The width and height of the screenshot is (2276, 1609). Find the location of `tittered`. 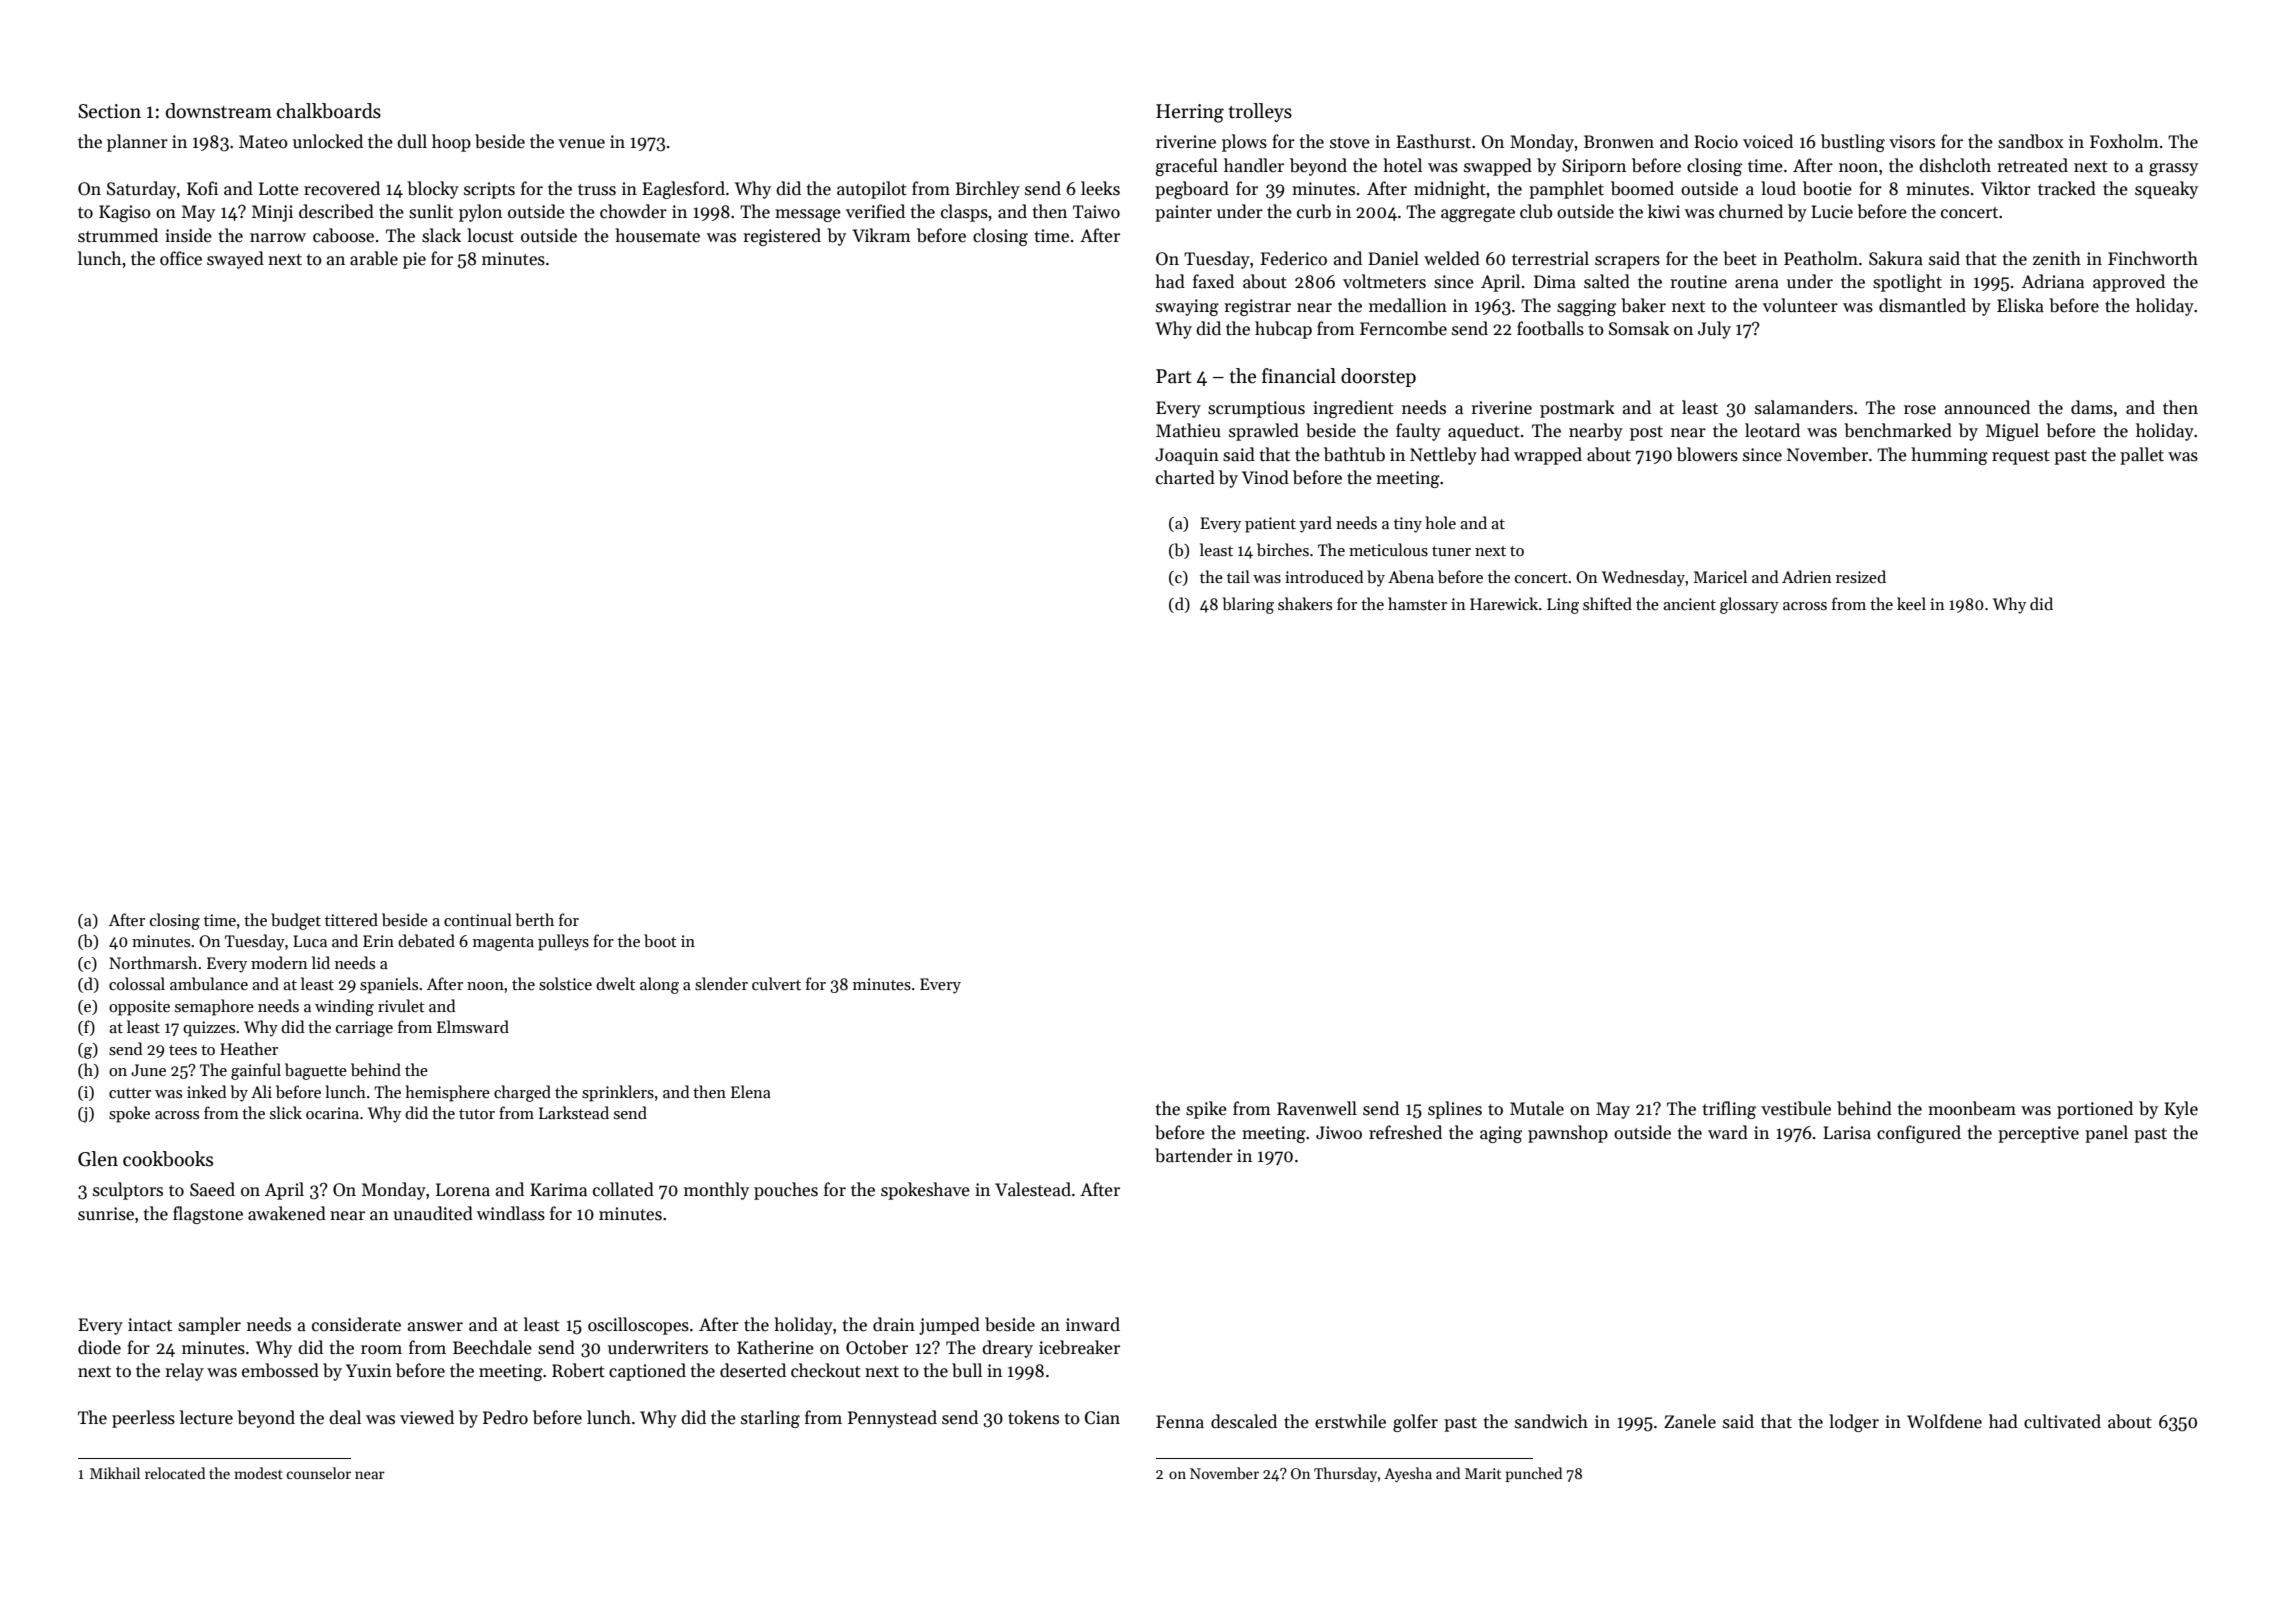

tittered is located at coordinates (351, 919).
